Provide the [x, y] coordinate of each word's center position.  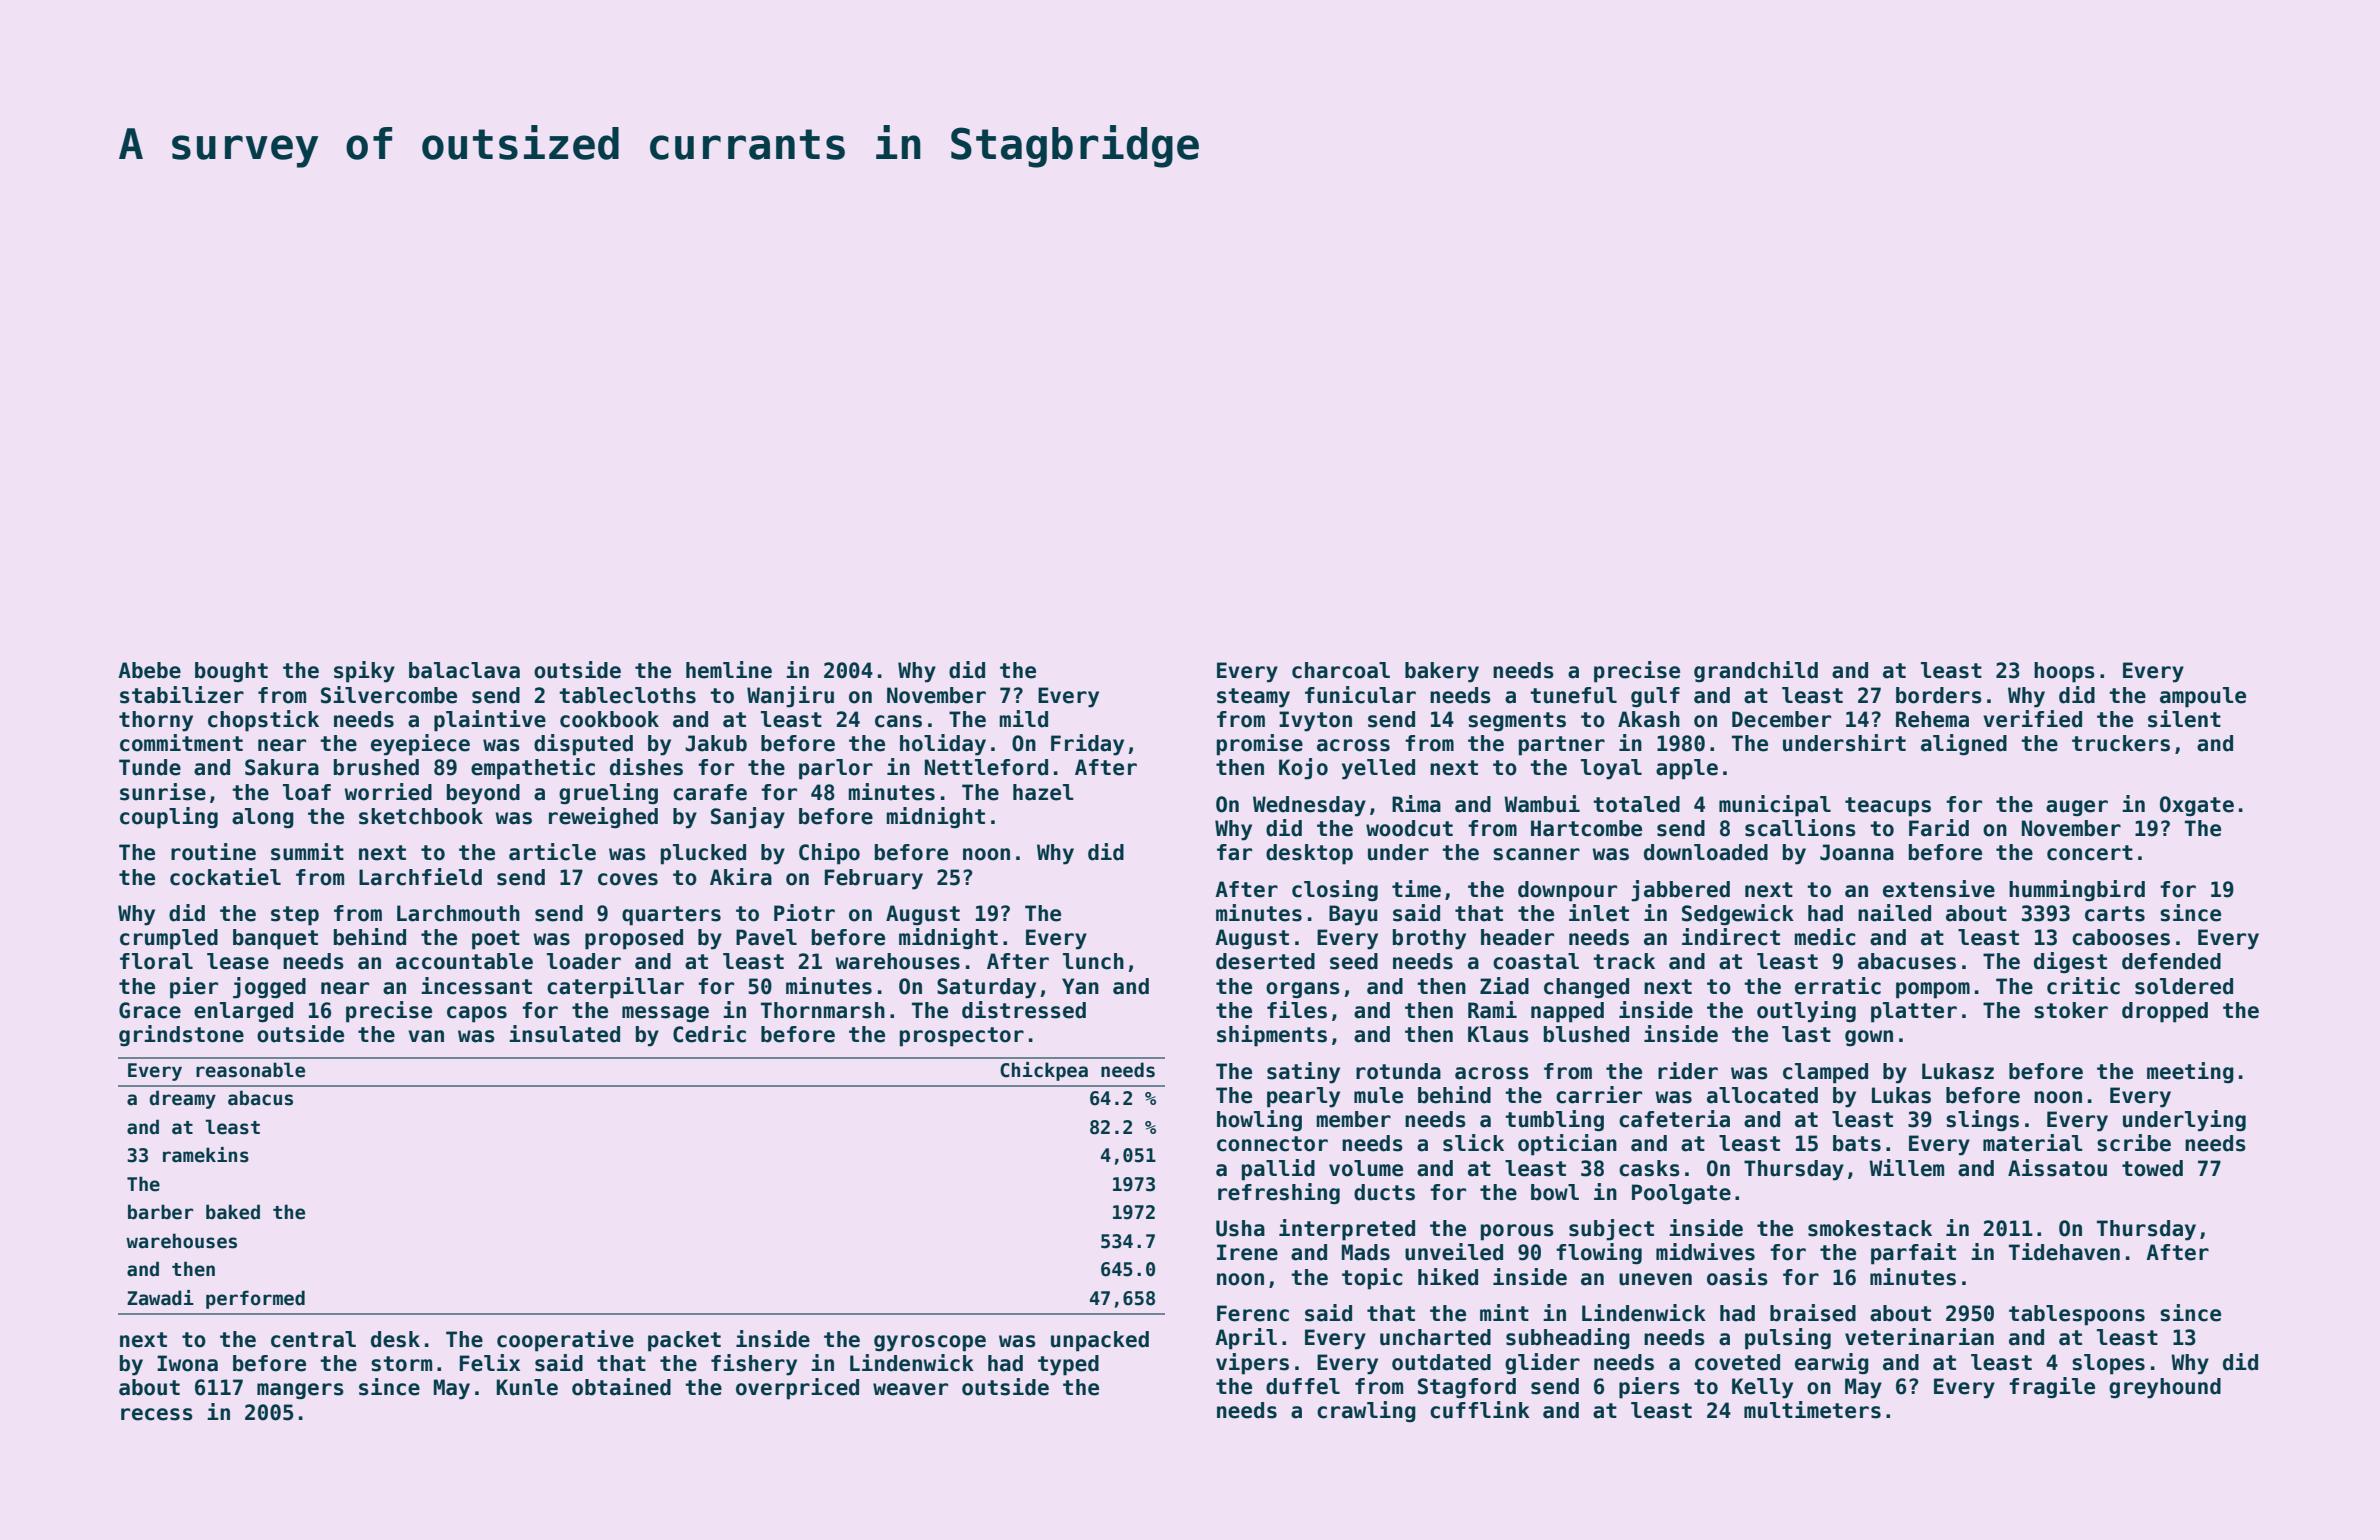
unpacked [1100, 1341]
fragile [2052, 1388]
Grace [150, 1010]
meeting [2190, 1073]
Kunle [527, 1387]
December [1781, 719]
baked [233, 1212]
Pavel [766, 937]
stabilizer [182, 695]
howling [1259, 1121]
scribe [2134, 1143]
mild [1023, 719]
